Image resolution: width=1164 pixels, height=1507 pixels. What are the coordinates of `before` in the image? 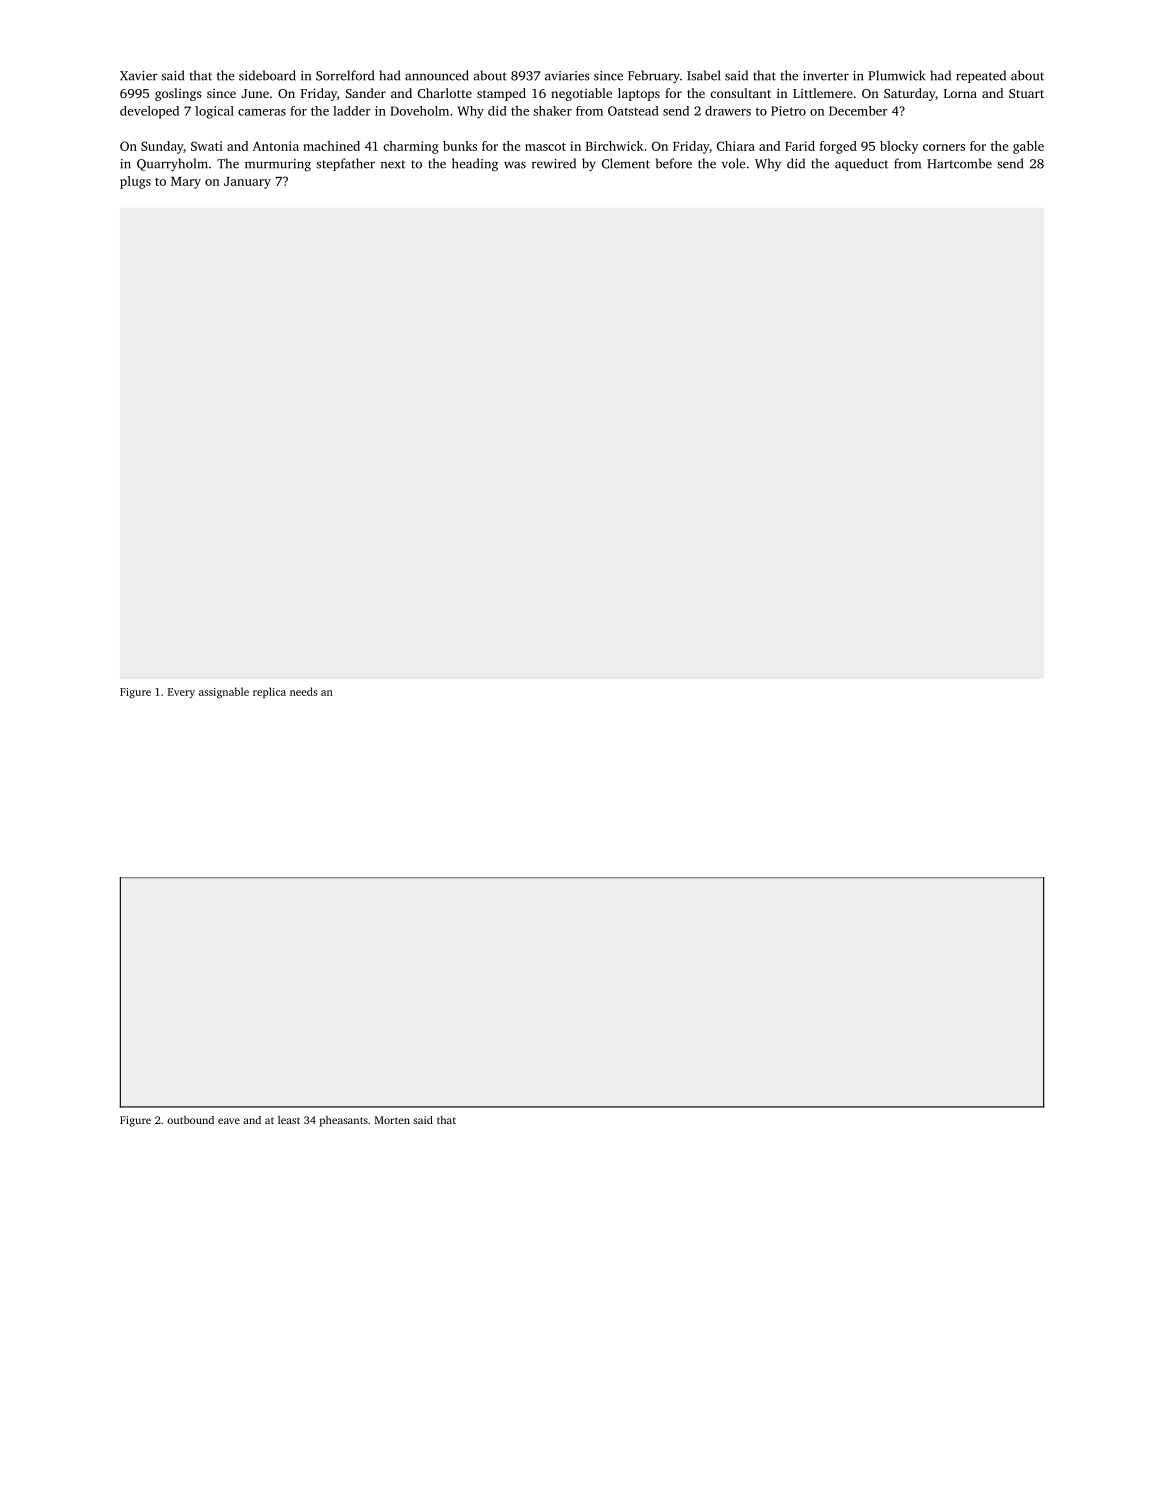 It's located at (674, 163).
